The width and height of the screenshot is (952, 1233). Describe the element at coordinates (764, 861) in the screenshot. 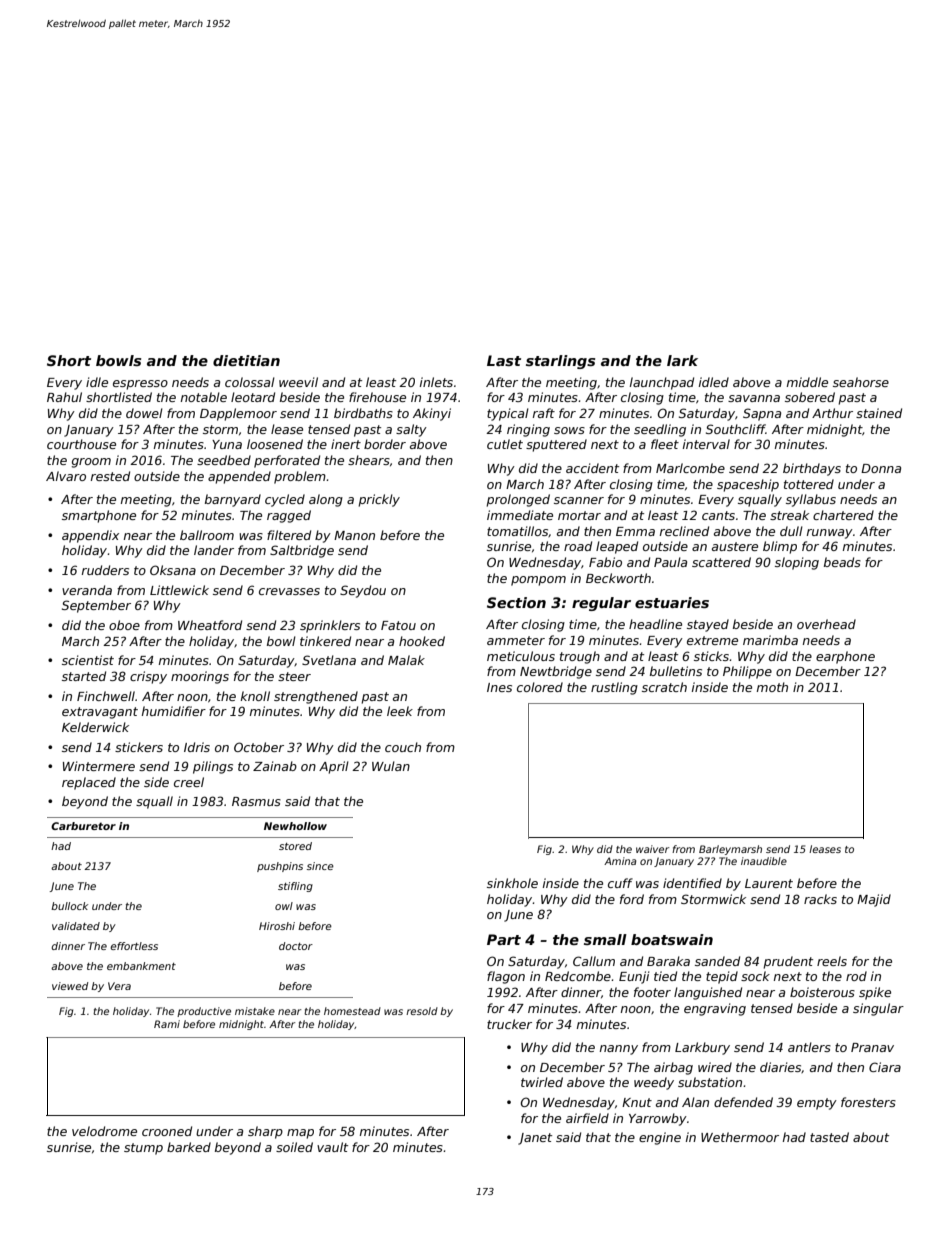

I see `inaudible` at that location.
